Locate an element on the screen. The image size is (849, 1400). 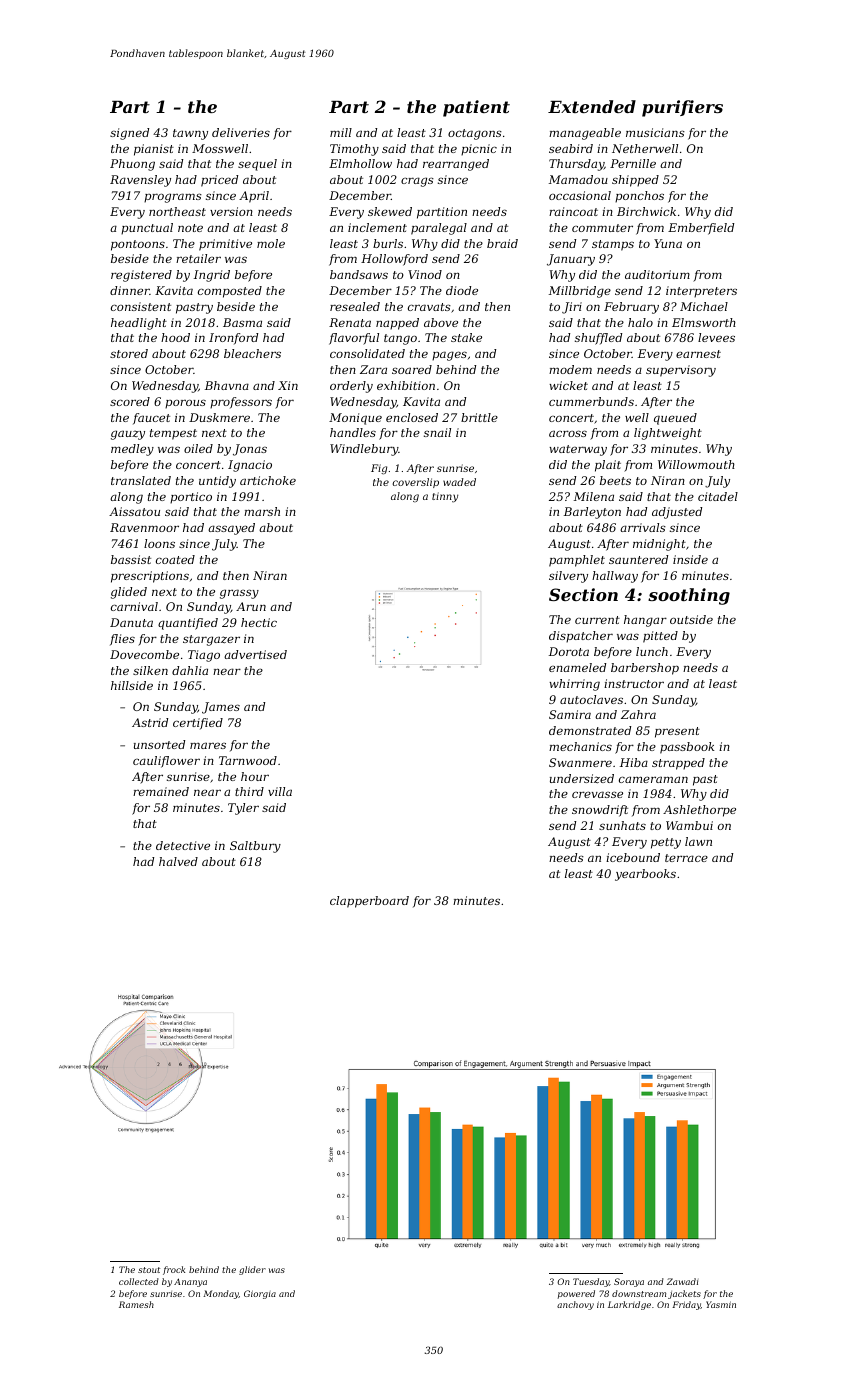
glider is located at coordinates (252, 1270).
